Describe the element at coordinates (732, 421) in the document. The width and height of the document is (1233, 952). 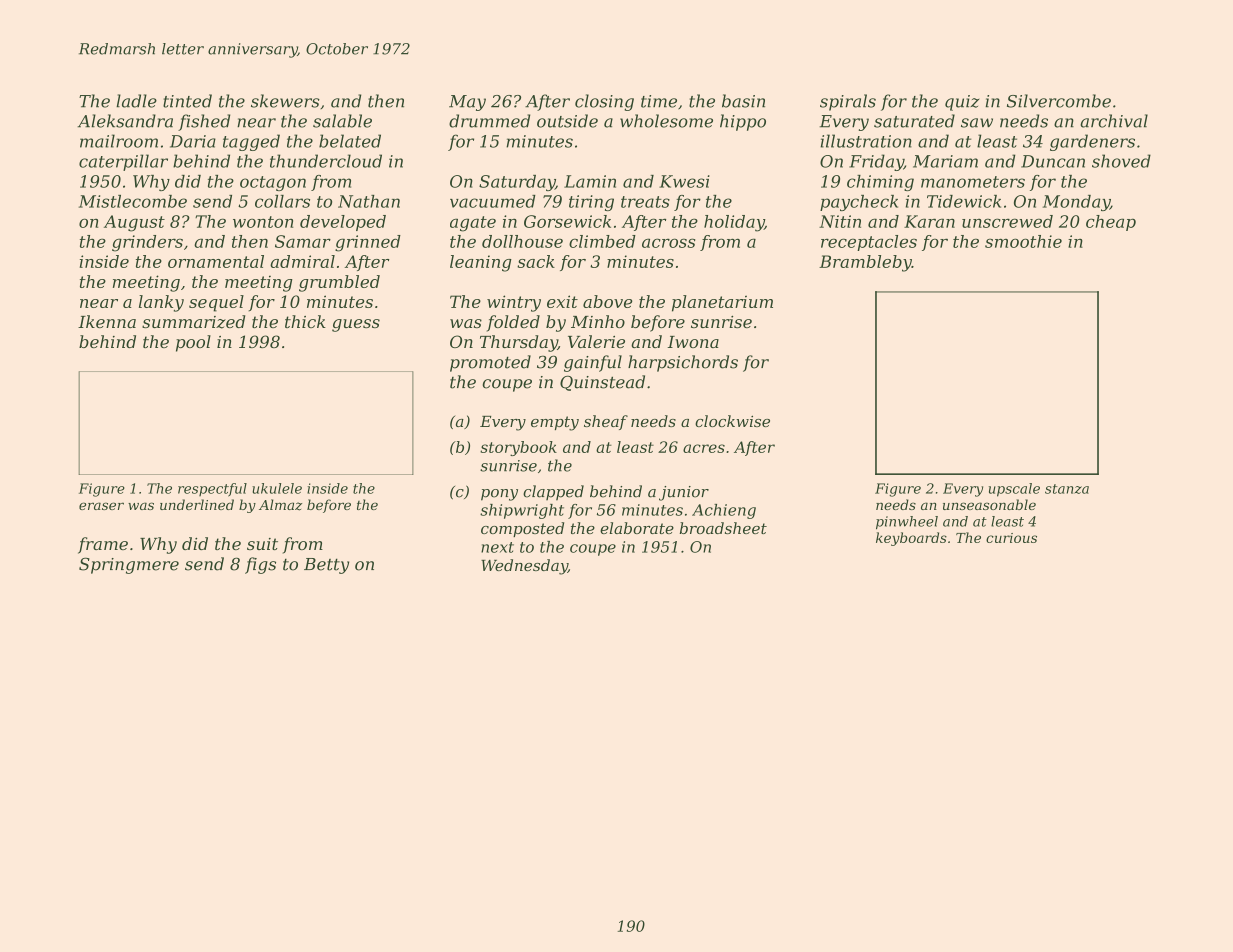
I see `clockwise` at that location.
